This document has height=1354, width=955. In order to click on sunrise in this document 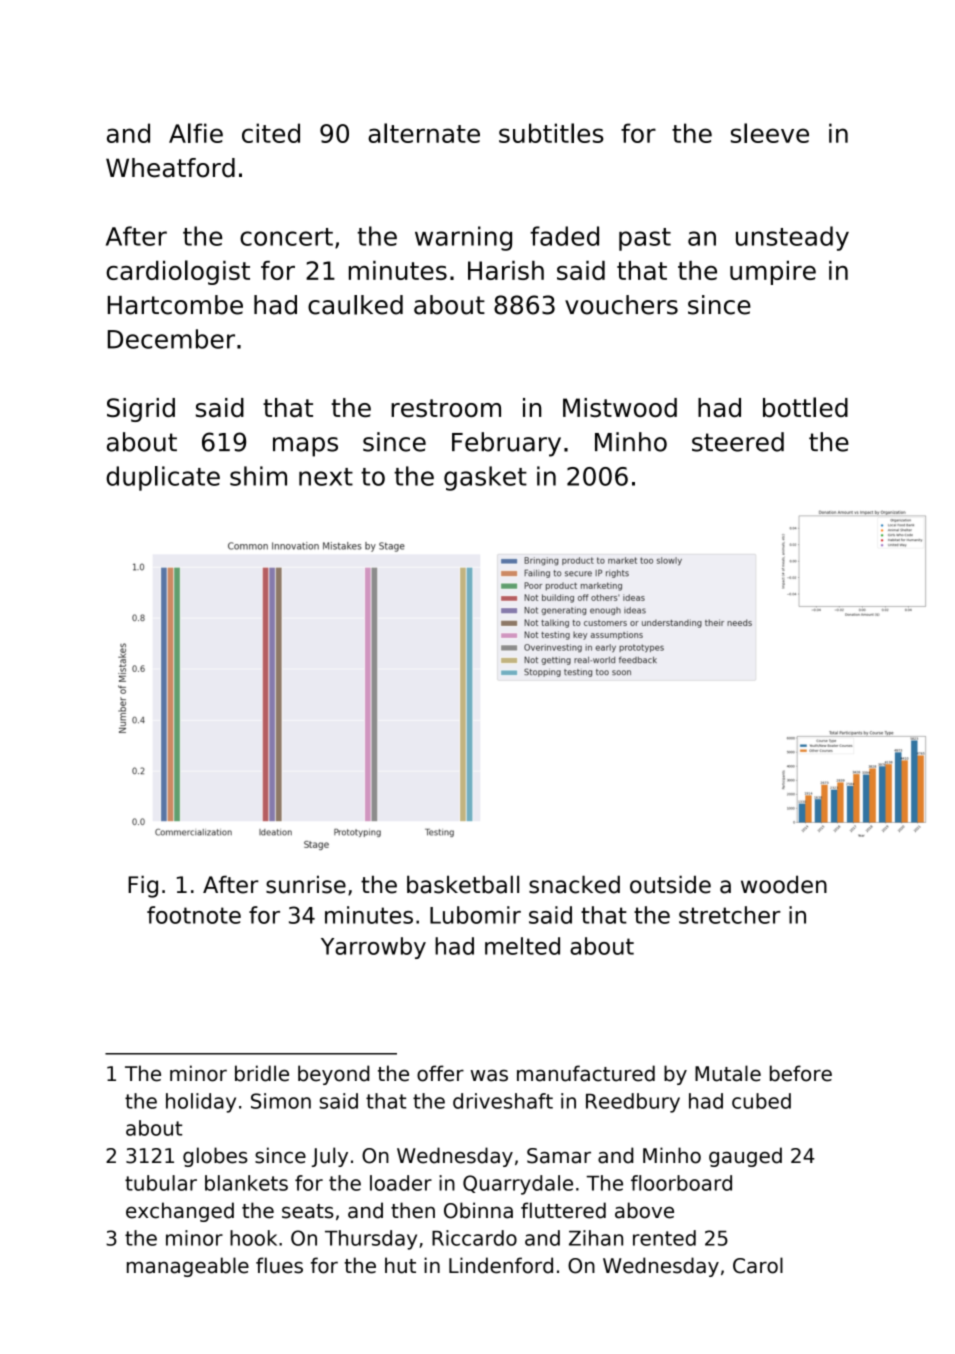, I will do `click(306, 885)`.
